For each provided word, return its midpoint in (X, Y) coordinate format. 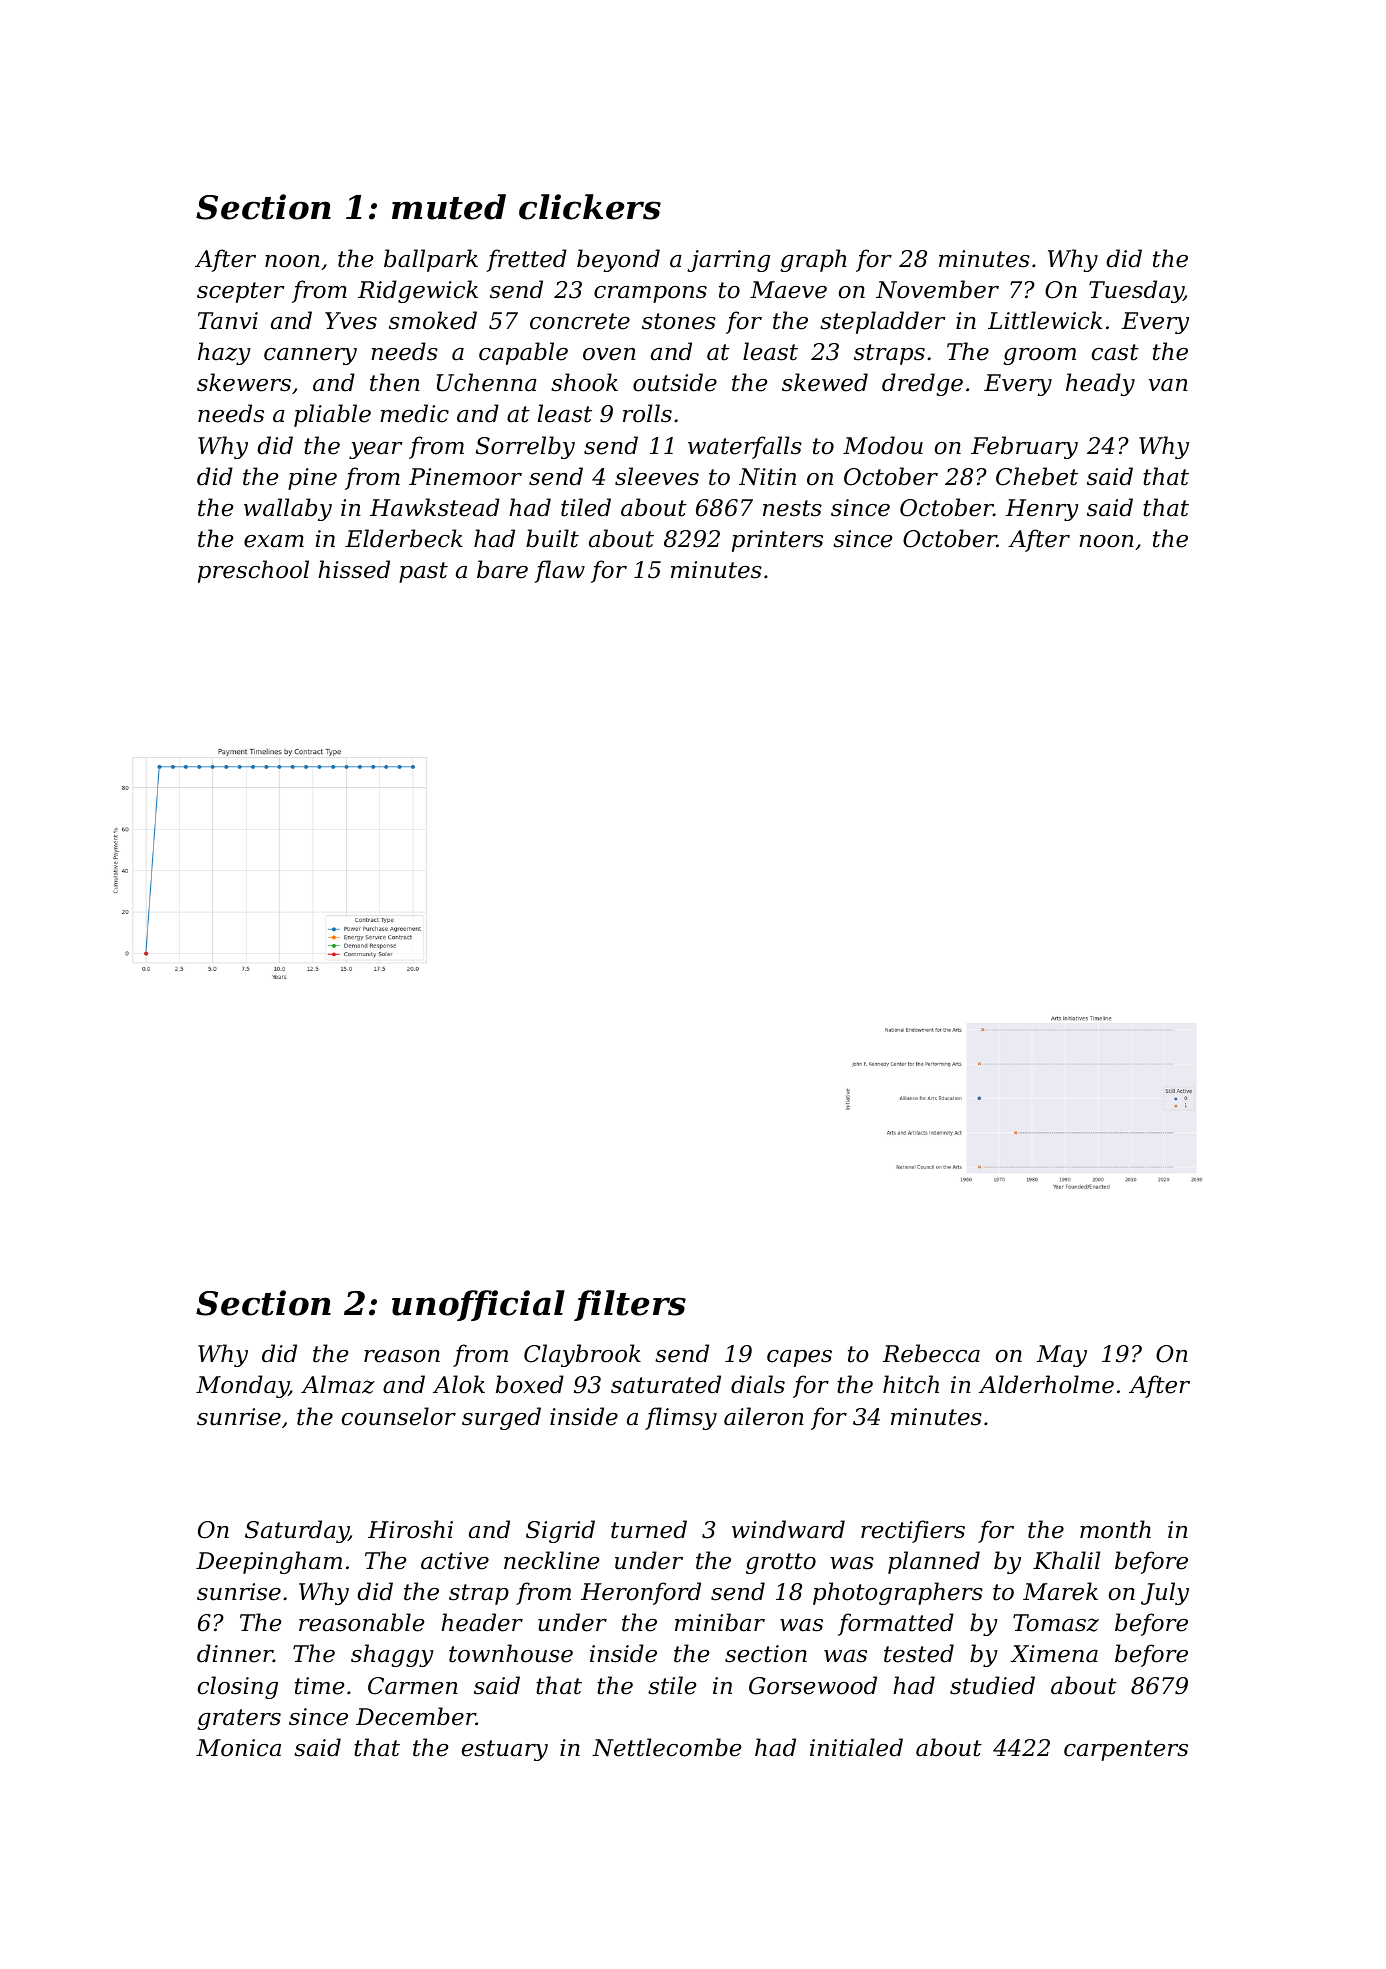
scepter (240, 292)
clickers (590, 207)
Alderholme (1046, 1384)
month (1115, 1529)
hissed (354, 569)
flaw (559, 571)
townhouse (511, 1653)
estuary (505, 1750)
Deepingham (269, 1562)
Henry (1042, 510)
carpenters (1126, 1750)
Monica (238, 1748)
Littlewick (1045, 320)
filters (630, 1305)
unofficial (478, 1305)
